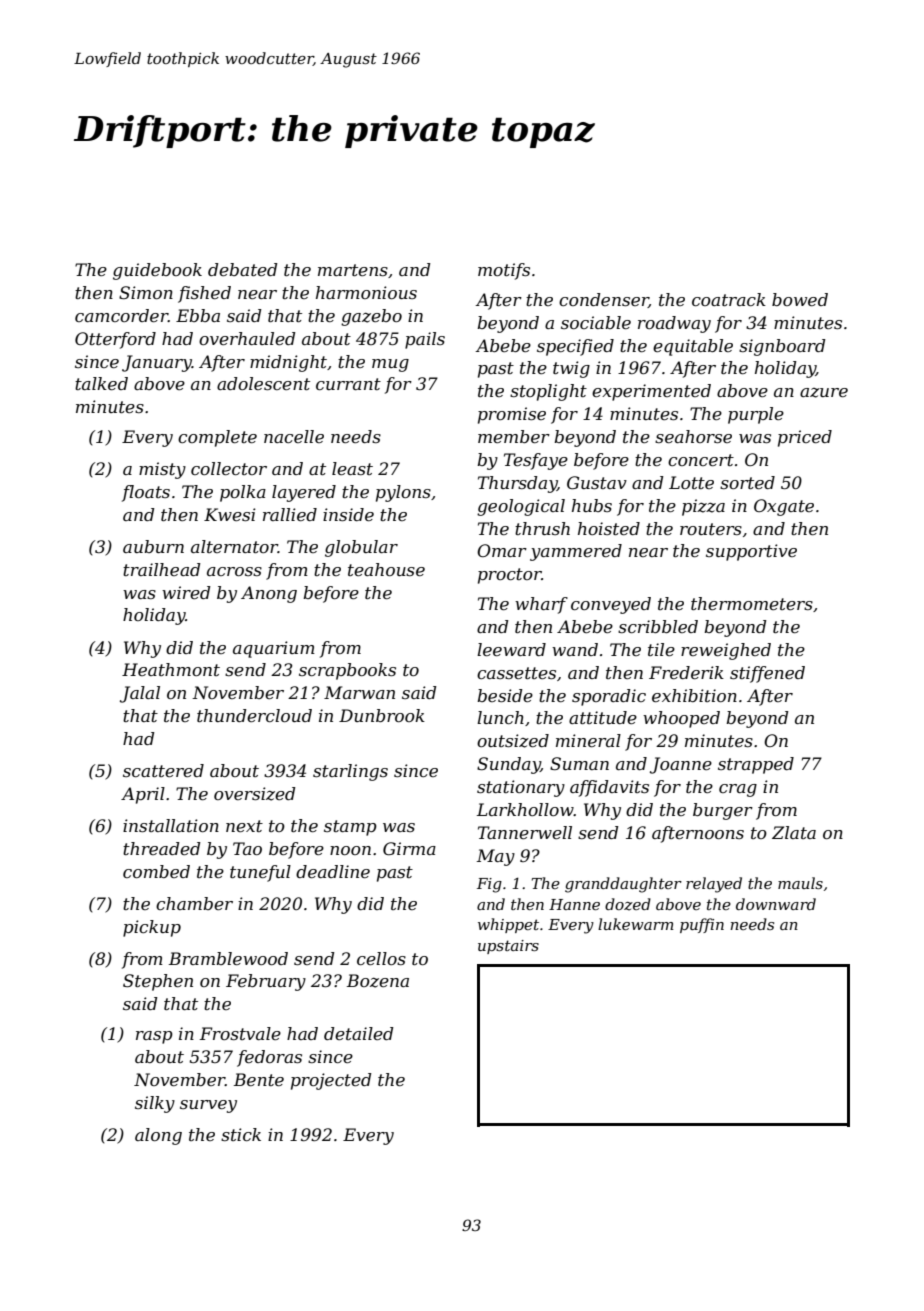 This screenshot has width=924, height=1311. What do you see at coordinates (604, 300) in the screenshot?
I see `condenser` at bounding box center [604, 300].
